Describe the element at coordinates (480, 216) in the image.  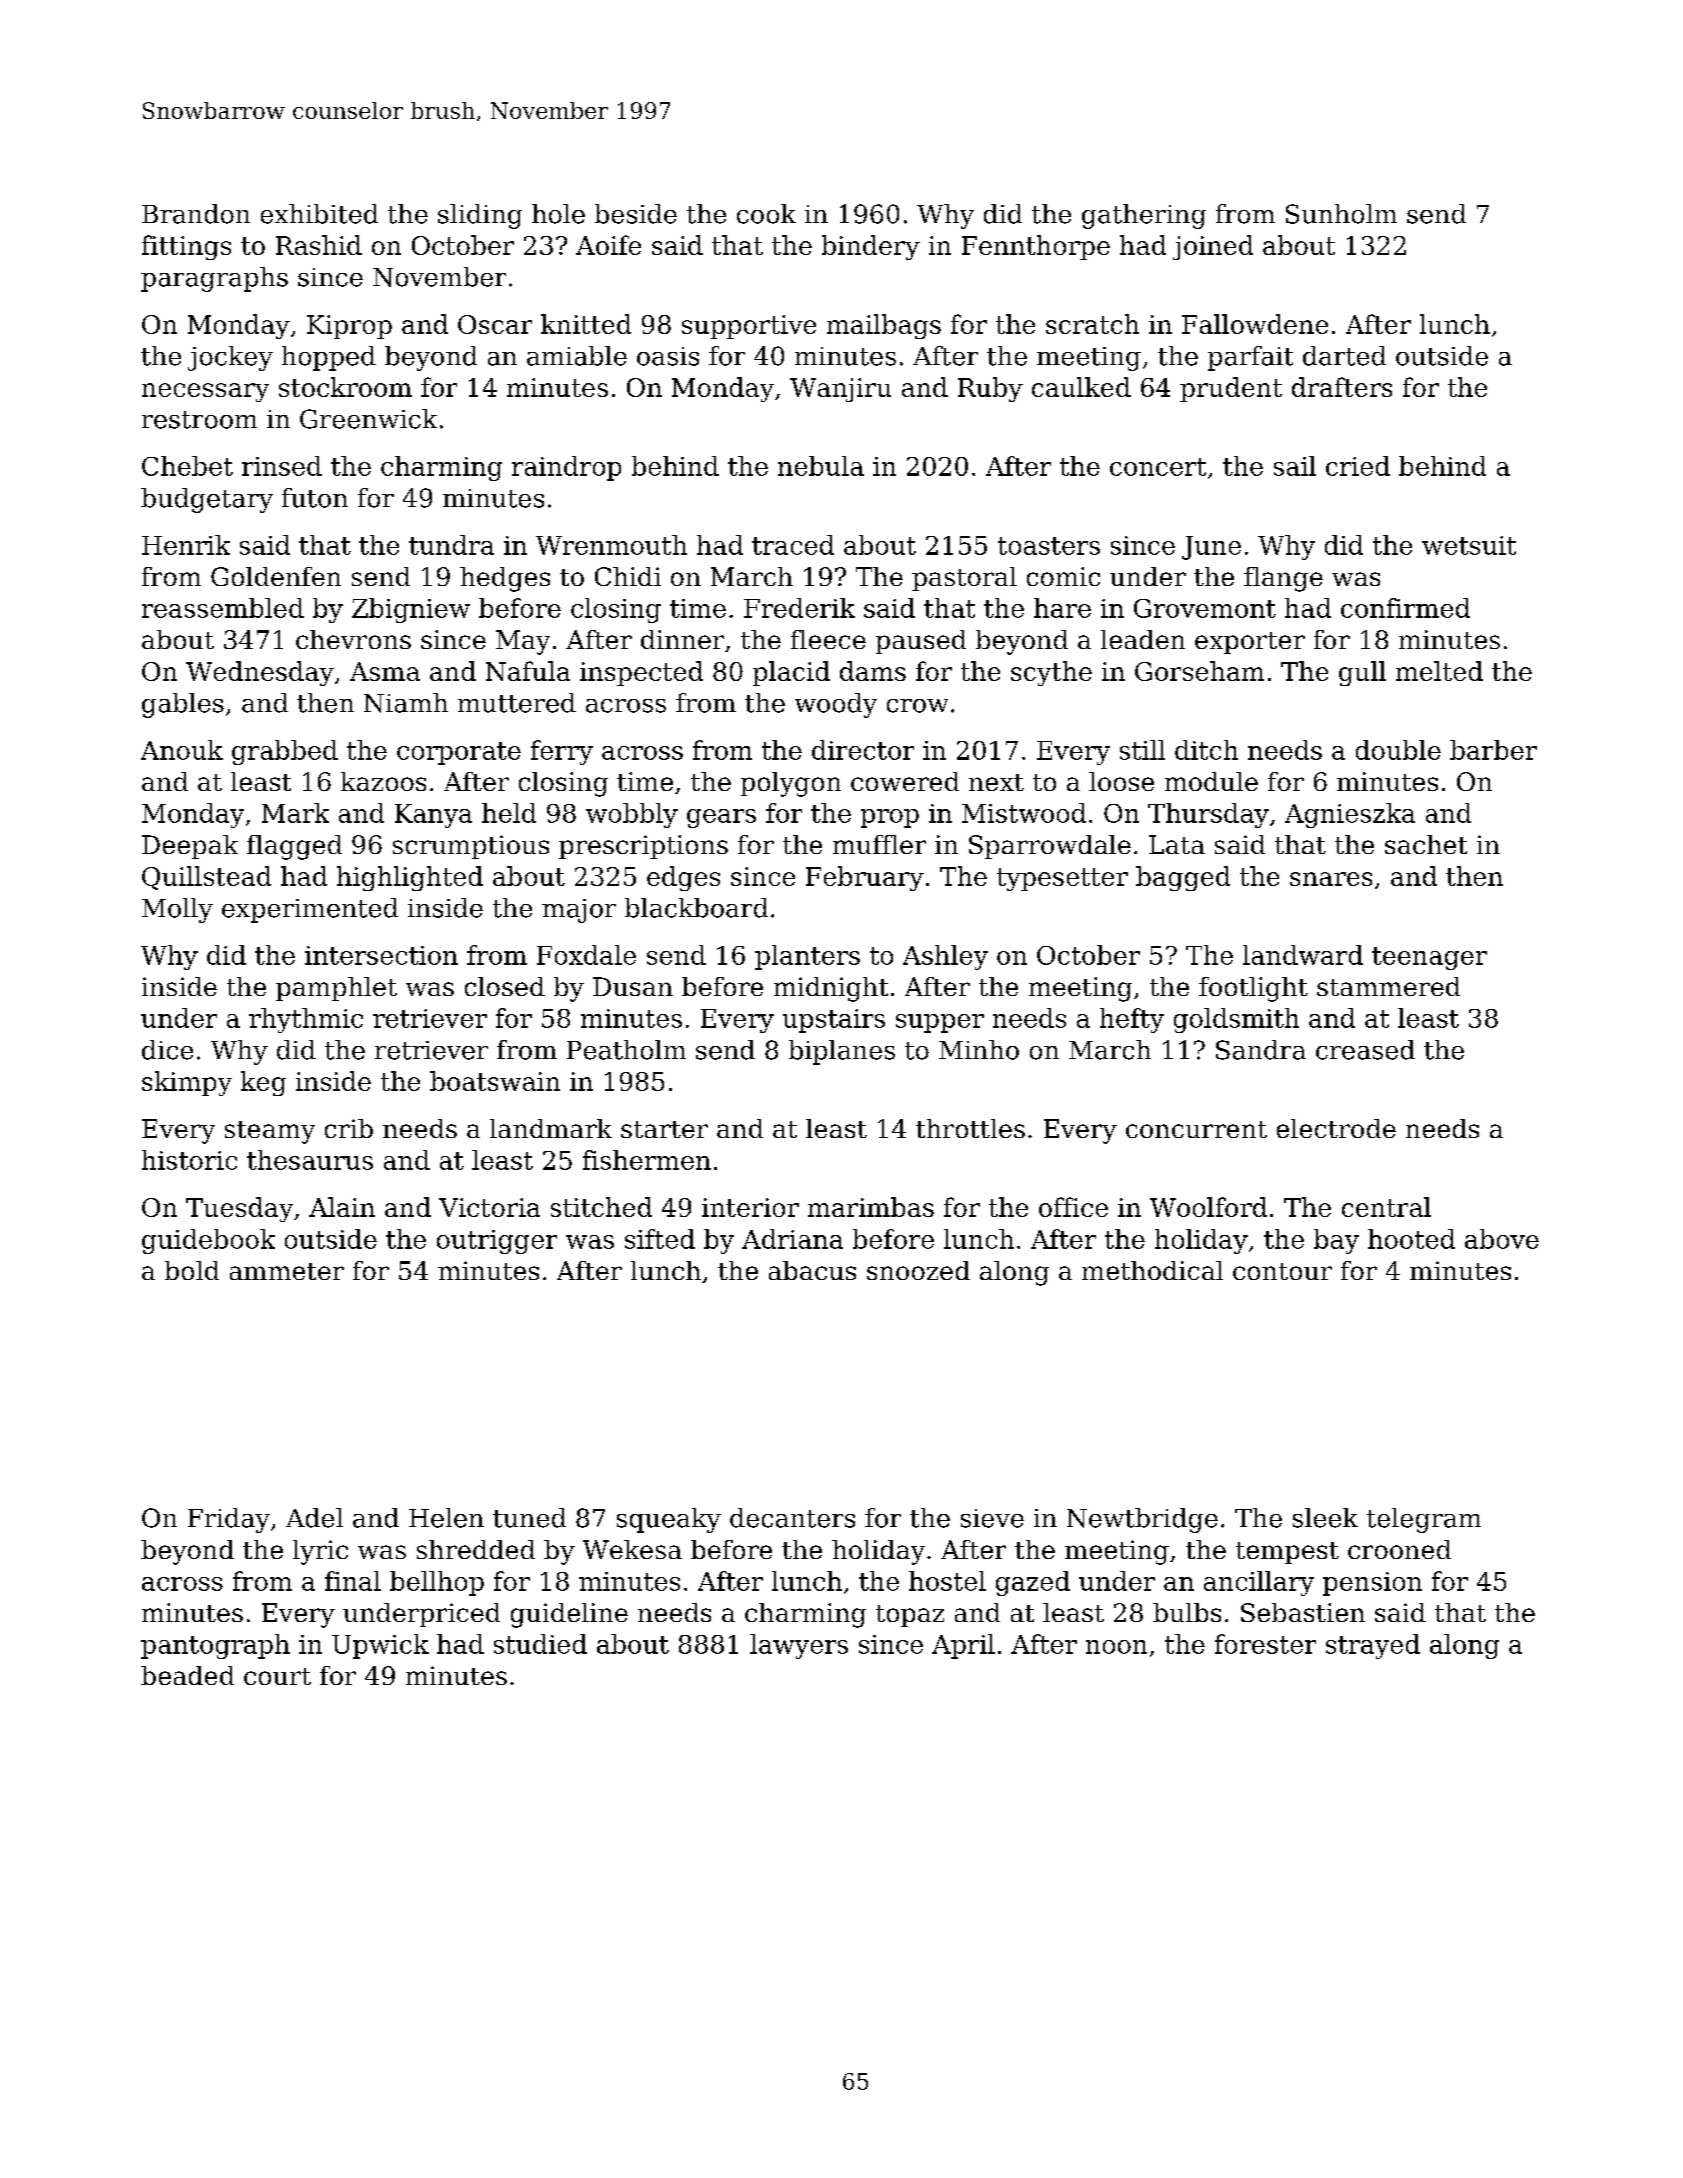
I see `sliding` at that location.
